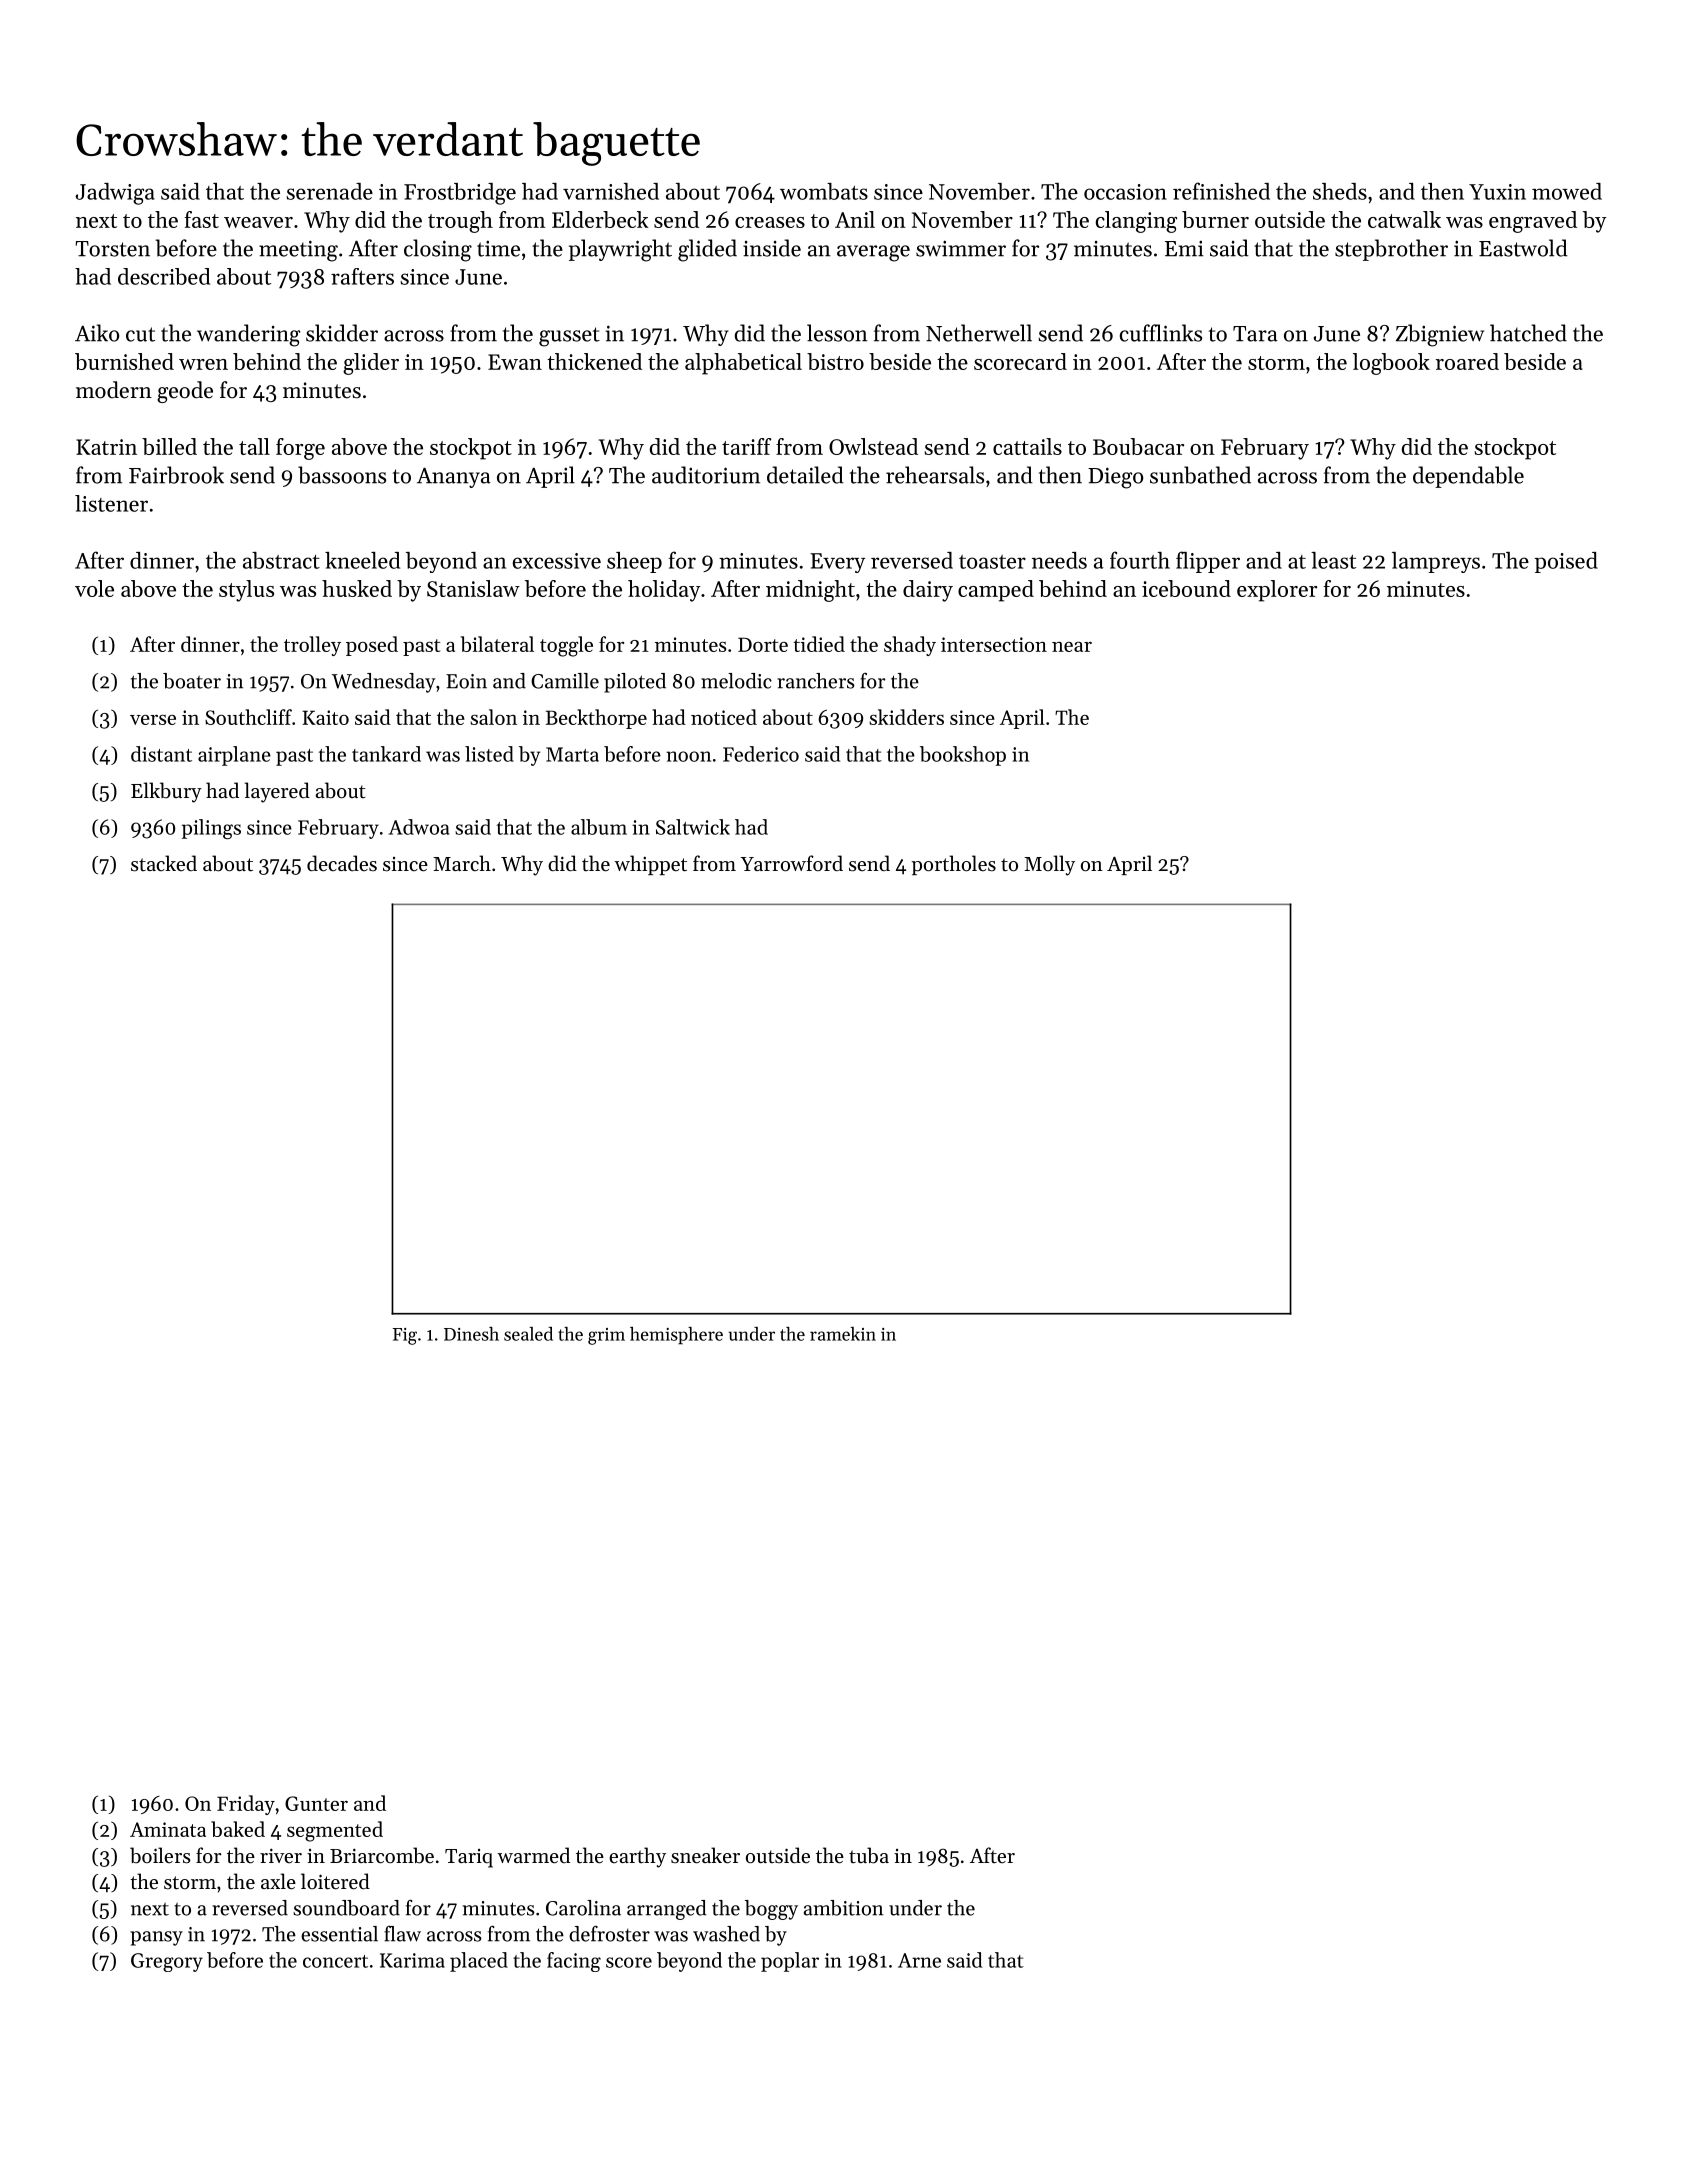  I want to click on grim, so click(606, 1336).
